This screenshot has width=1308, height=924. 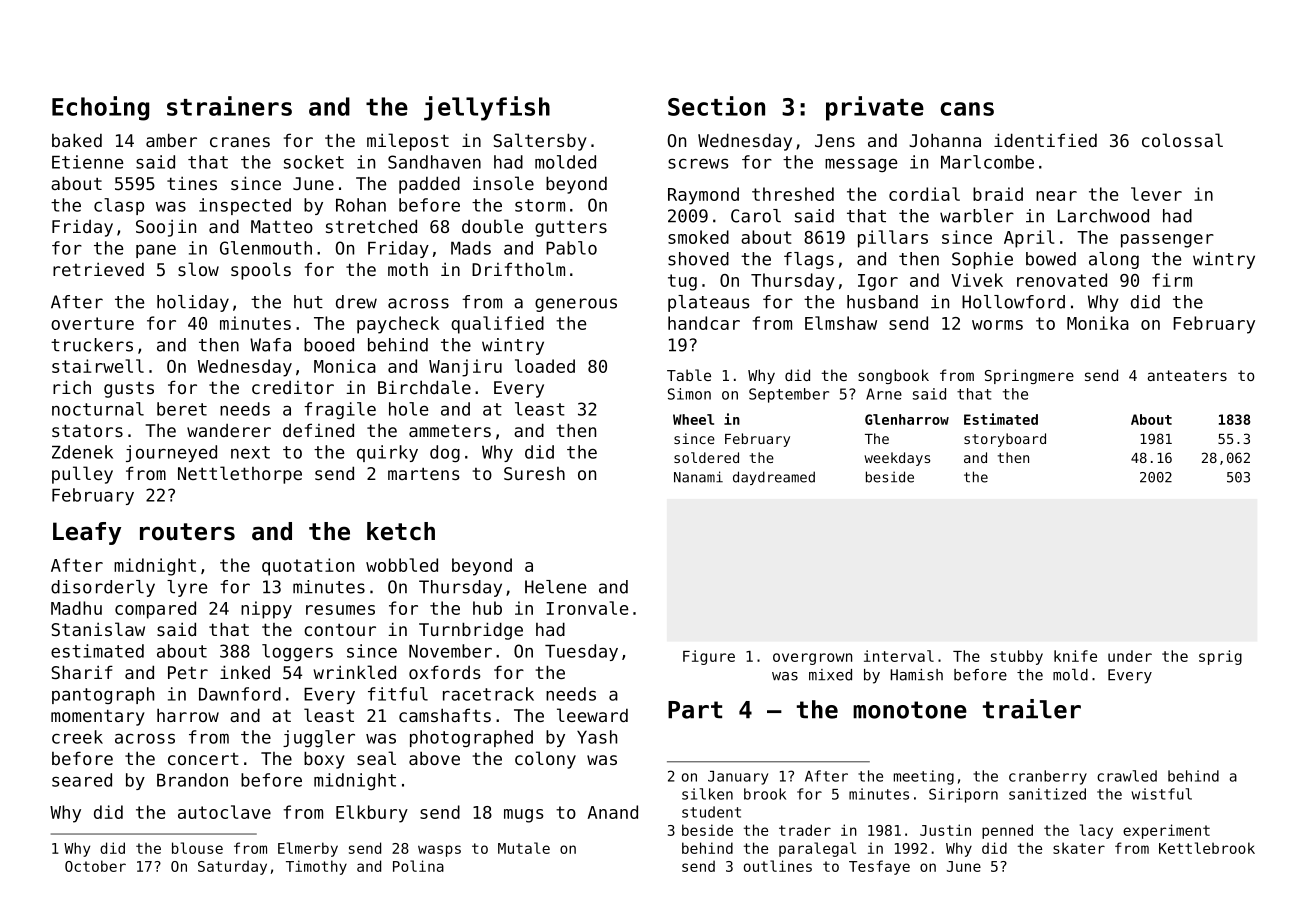 I want to click on Section, so click(x=716, y=106).
